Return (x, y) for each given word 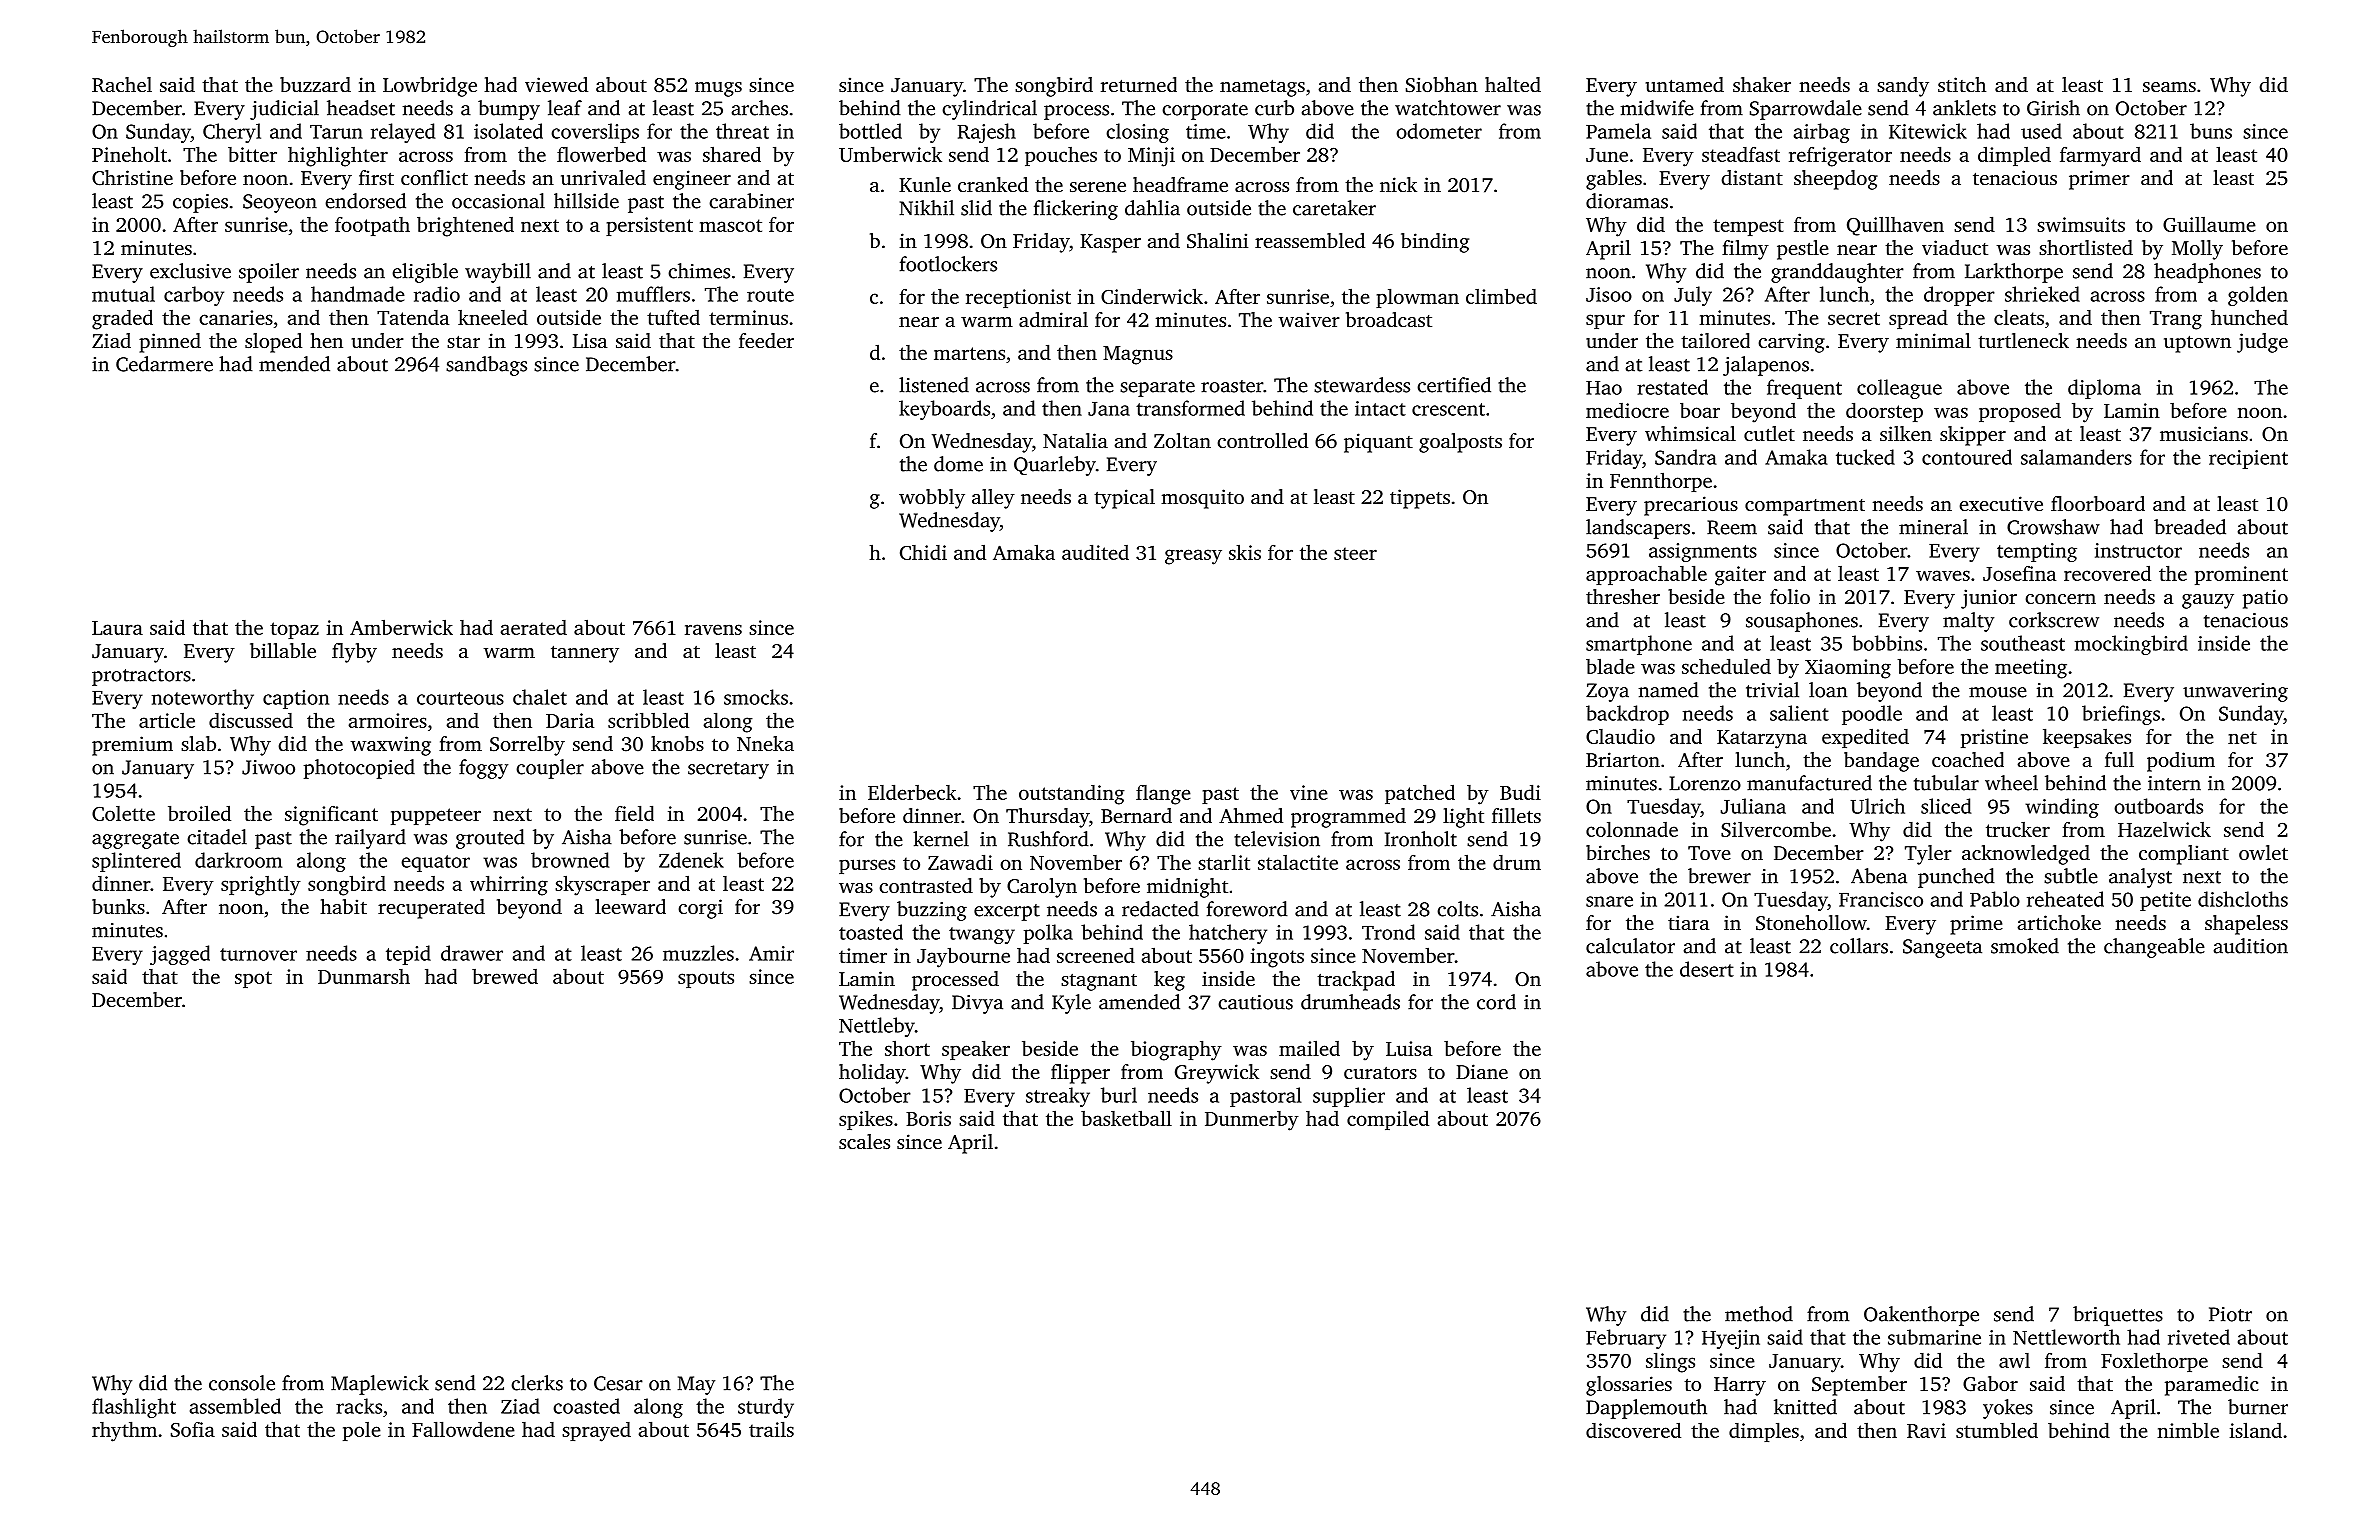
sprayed (596, 1432)
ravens (713, 629)
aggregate (135, 840)
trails (771, 1429)
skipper (1973, 436)
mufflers (653, 294)
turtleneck (2023, 340)
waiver (1309, 319)
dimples (1764, 1432)
